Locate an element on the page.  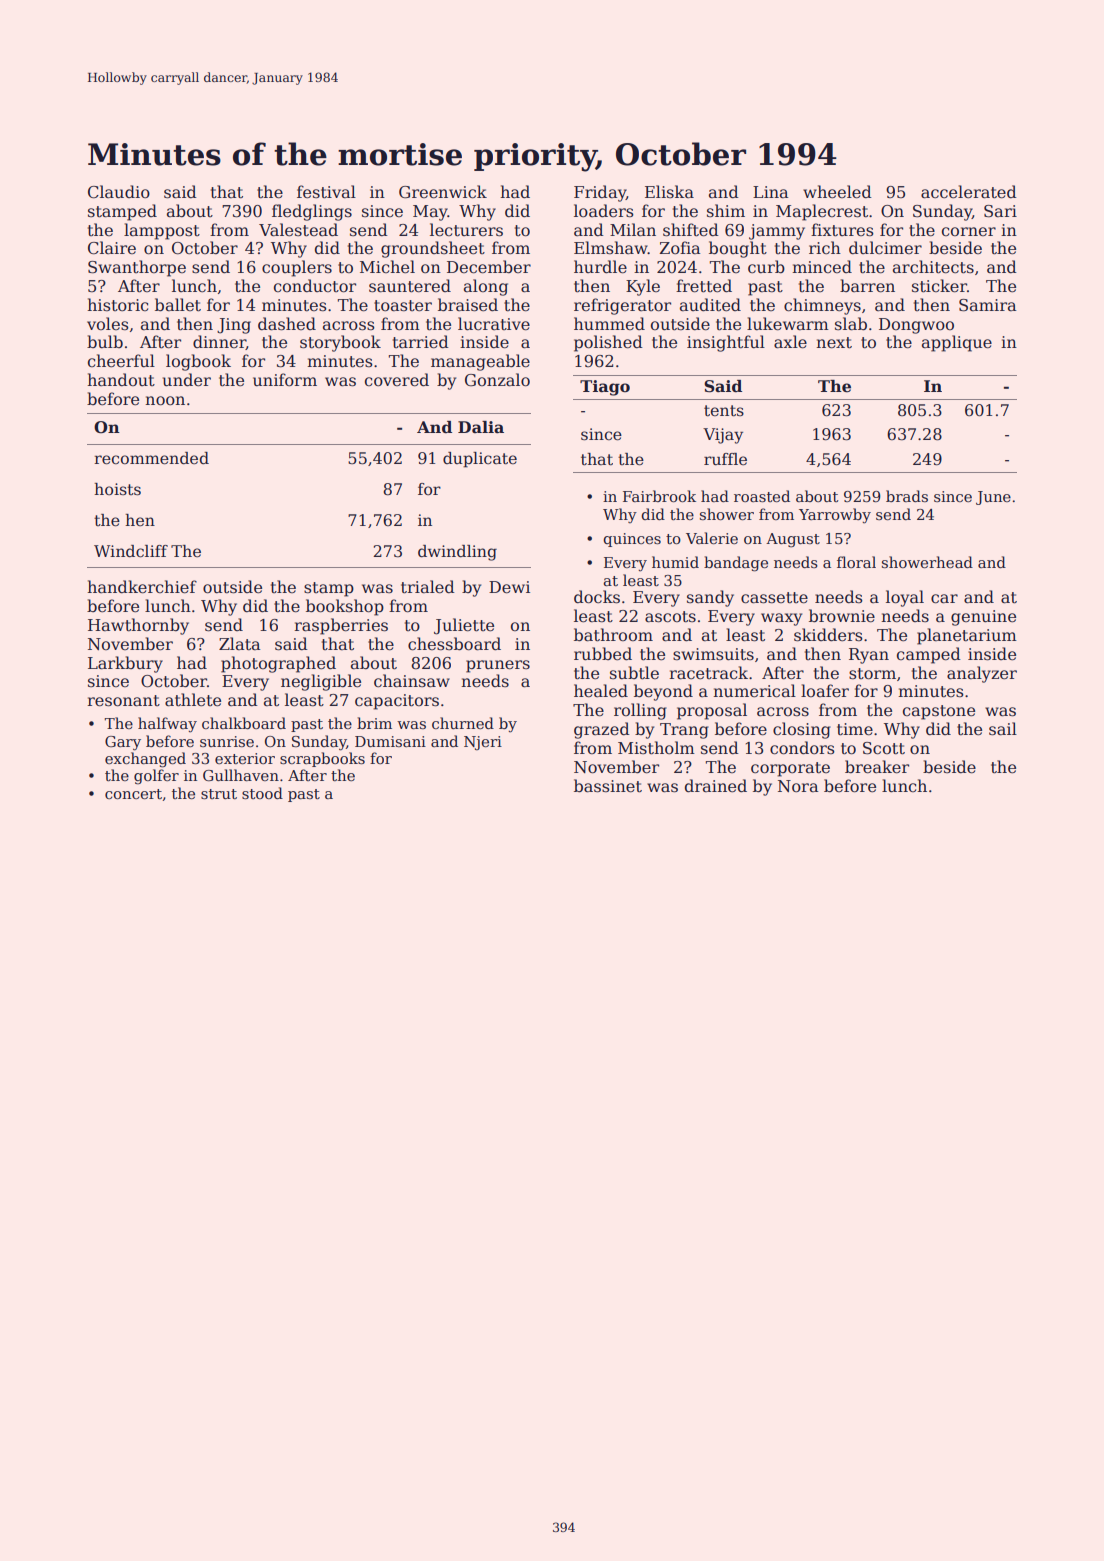
analyzer is located at coordinates (982, 674).
